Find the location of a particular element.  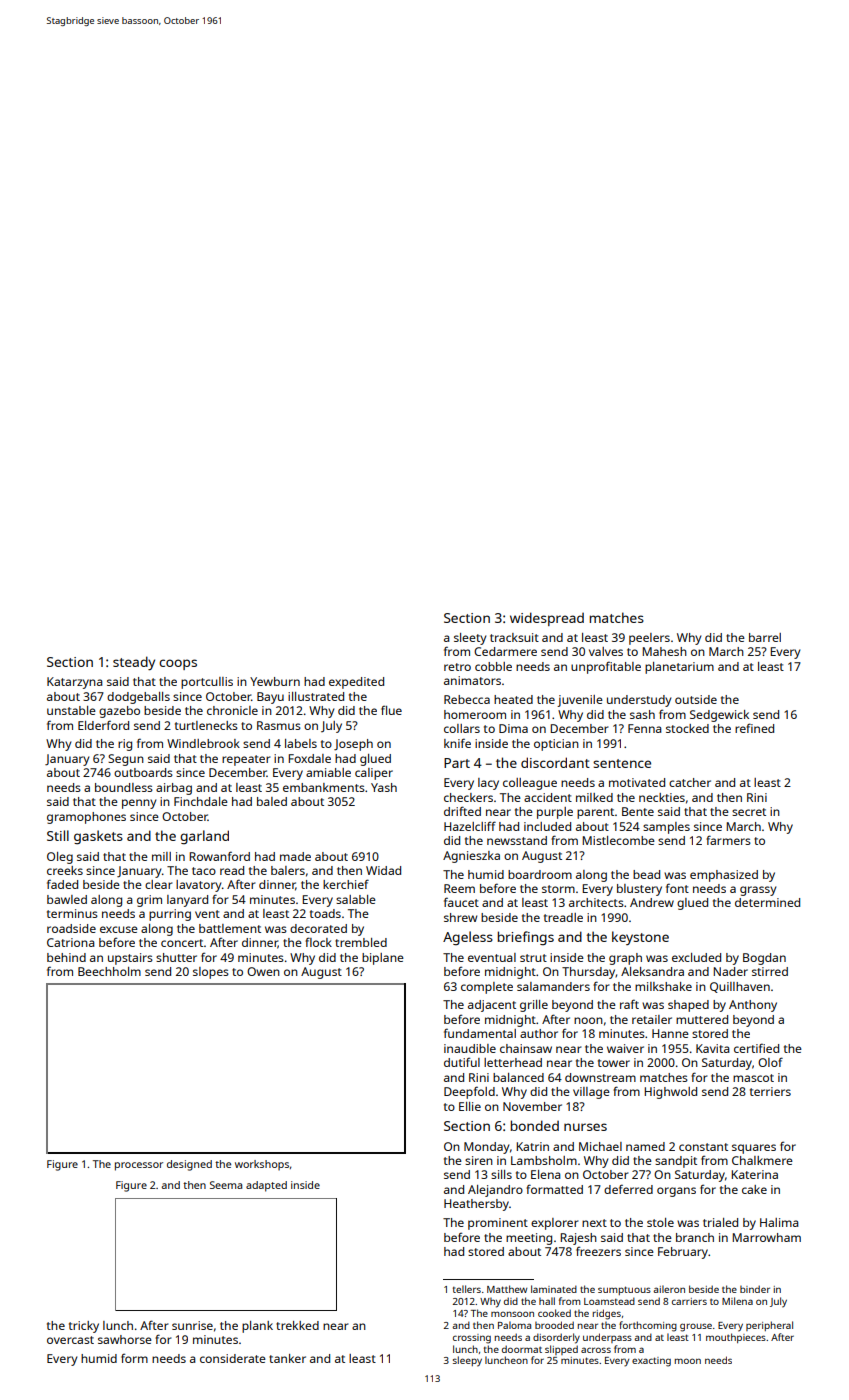

creeks is located at coordinates (65, 870).
